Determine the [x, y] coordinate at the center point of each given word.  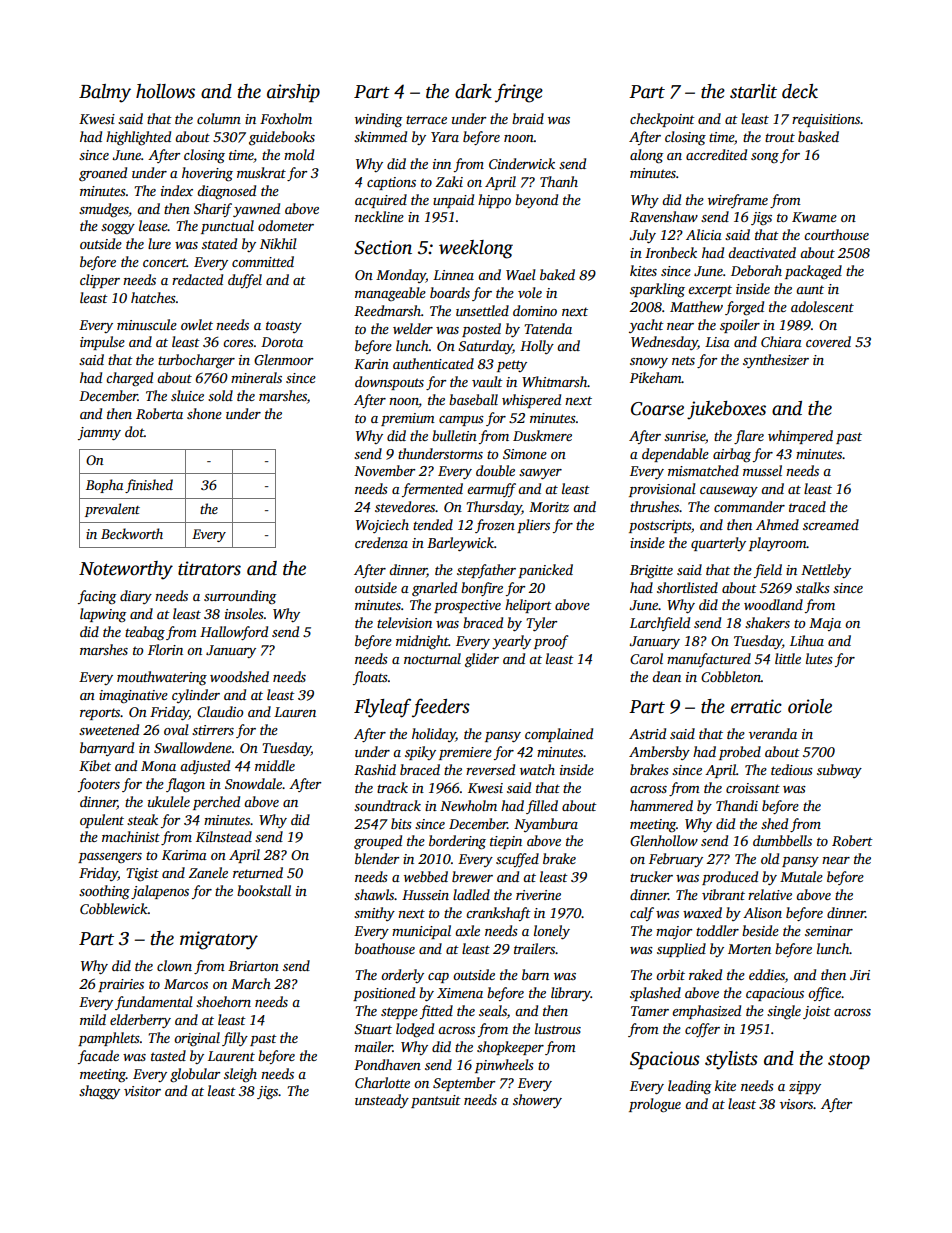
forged [744, 308]
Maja [825, 624]
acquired [381, 201]
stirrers [213, 730]
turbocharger [196, 361]
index [177, 190]
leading [689, 1087]
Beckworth [132, 533]
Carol [646, 658]
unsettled [482, 310]
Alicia [704, 234]
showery [537, 1101]
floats [370, 678]
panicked [545, 571]
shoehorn [223, 1001]
